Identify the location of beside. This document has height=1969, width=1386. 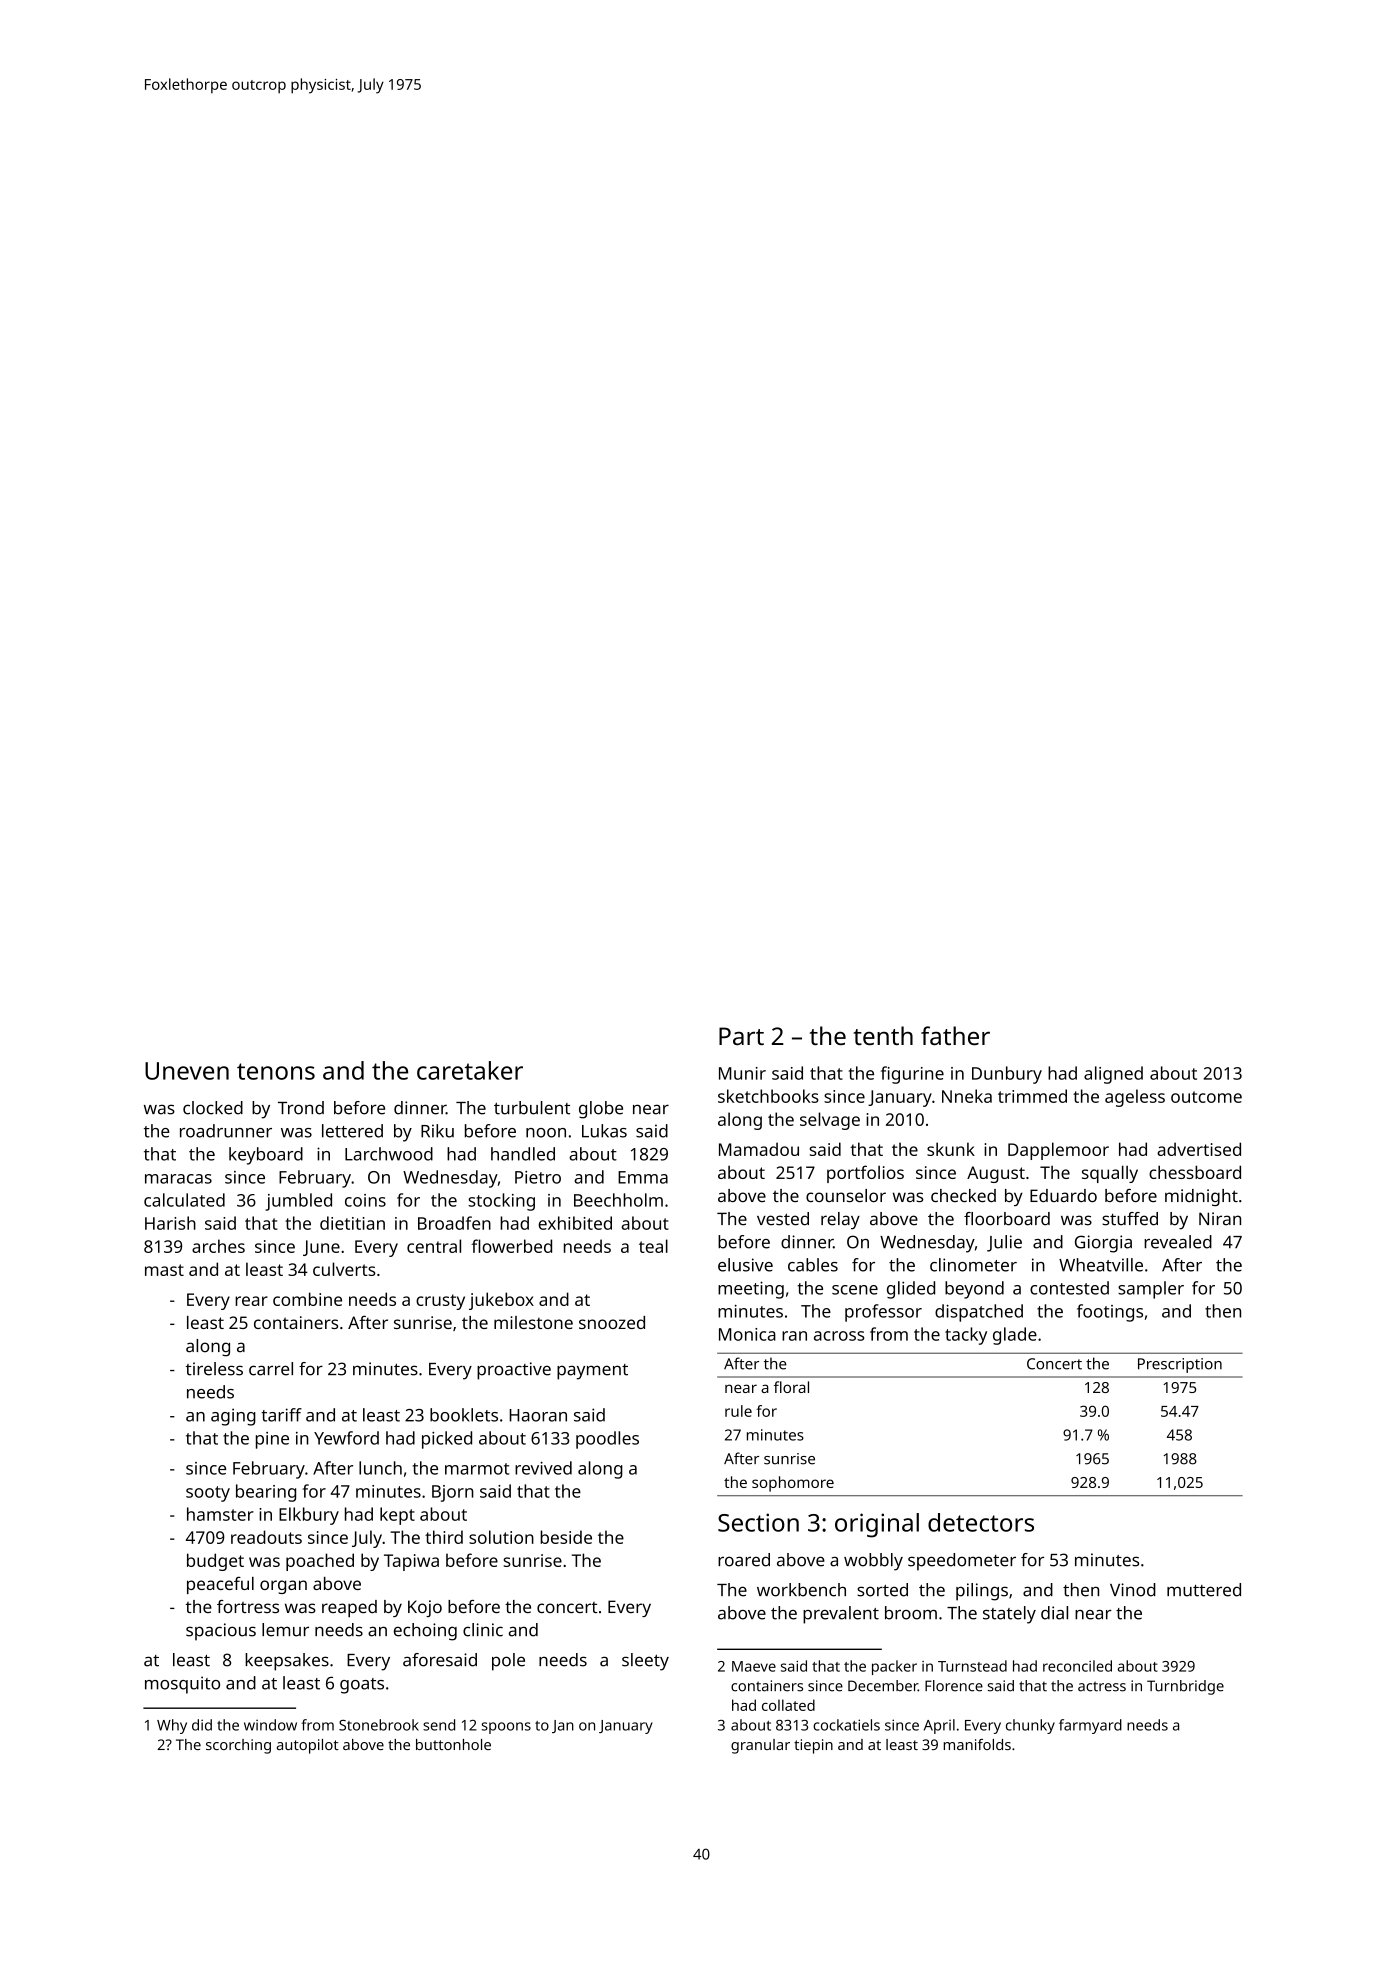
(566, 1537).
